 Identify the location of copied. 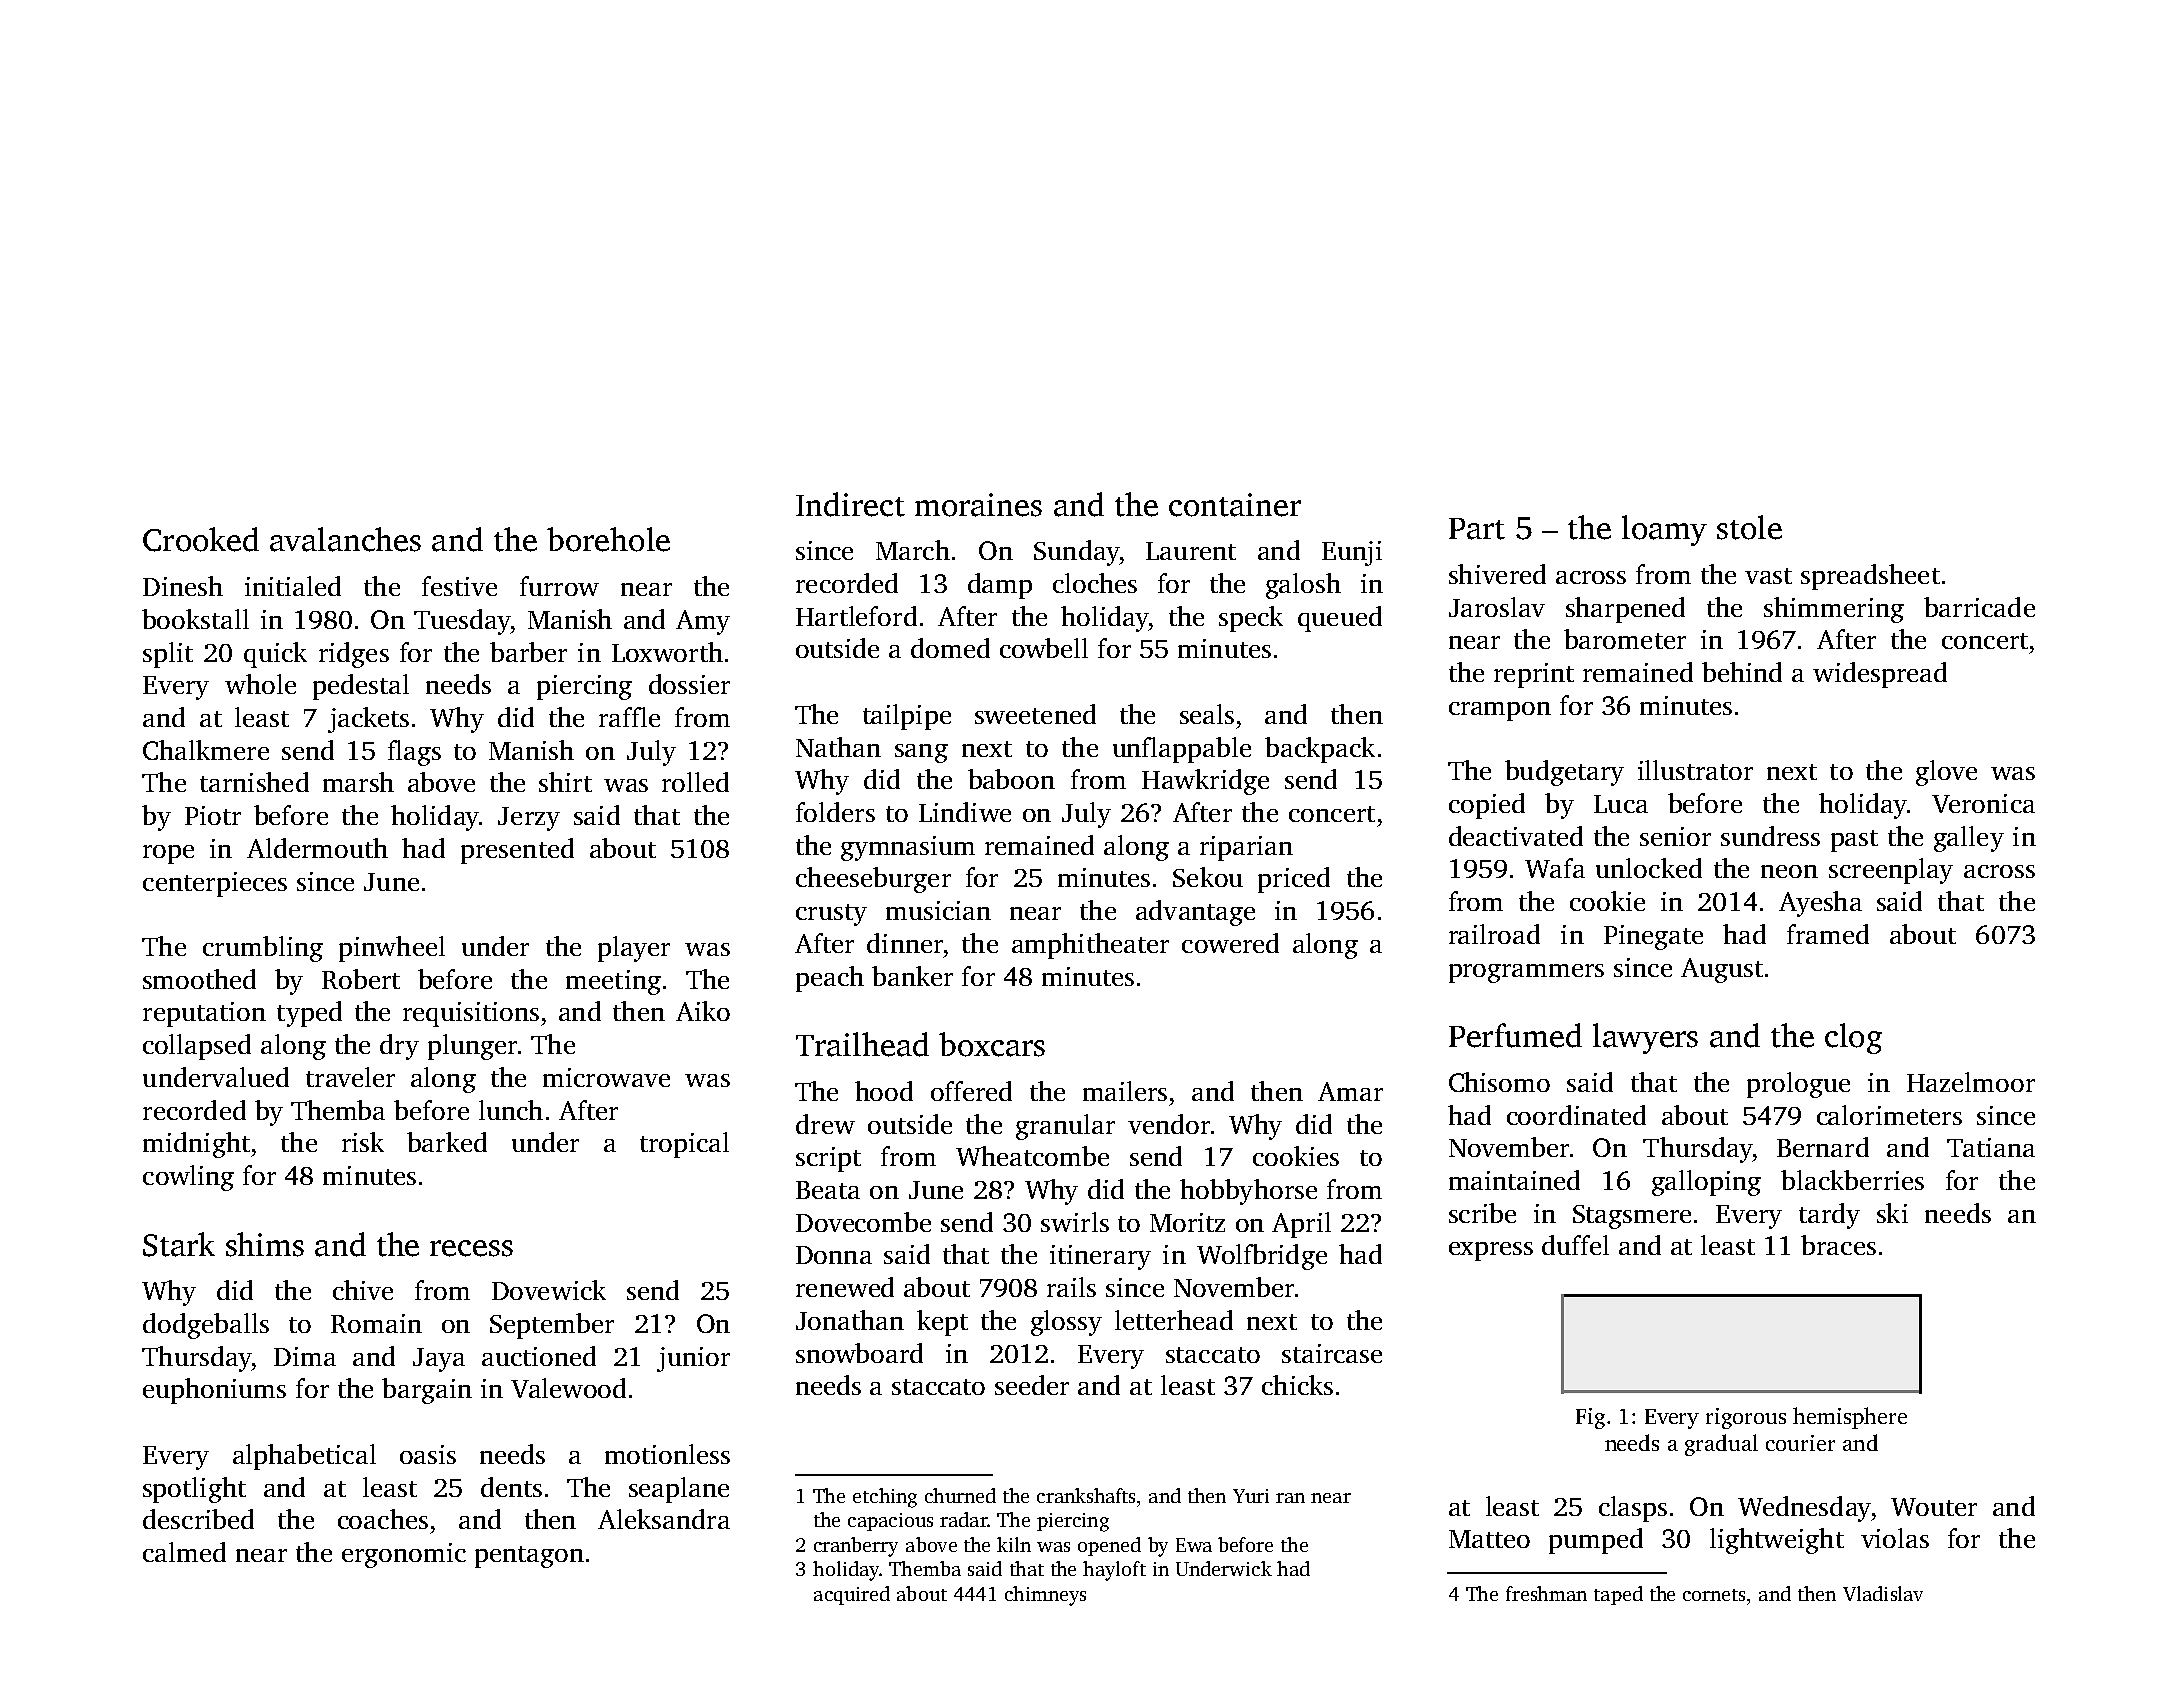
(1487, 806).
